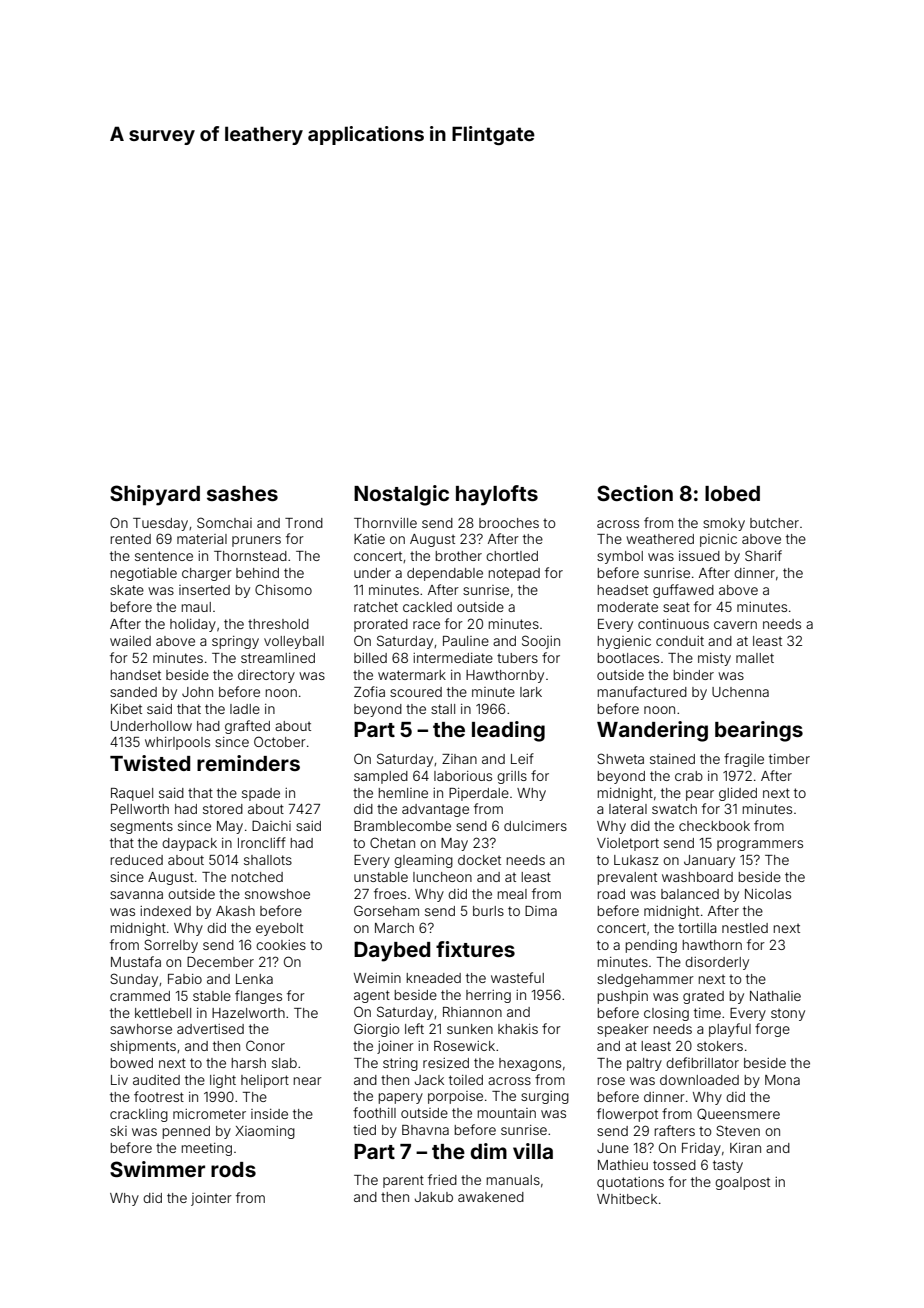  Describe the element at coordinates (369, 539) in the image. I see `Katie` at that location.
